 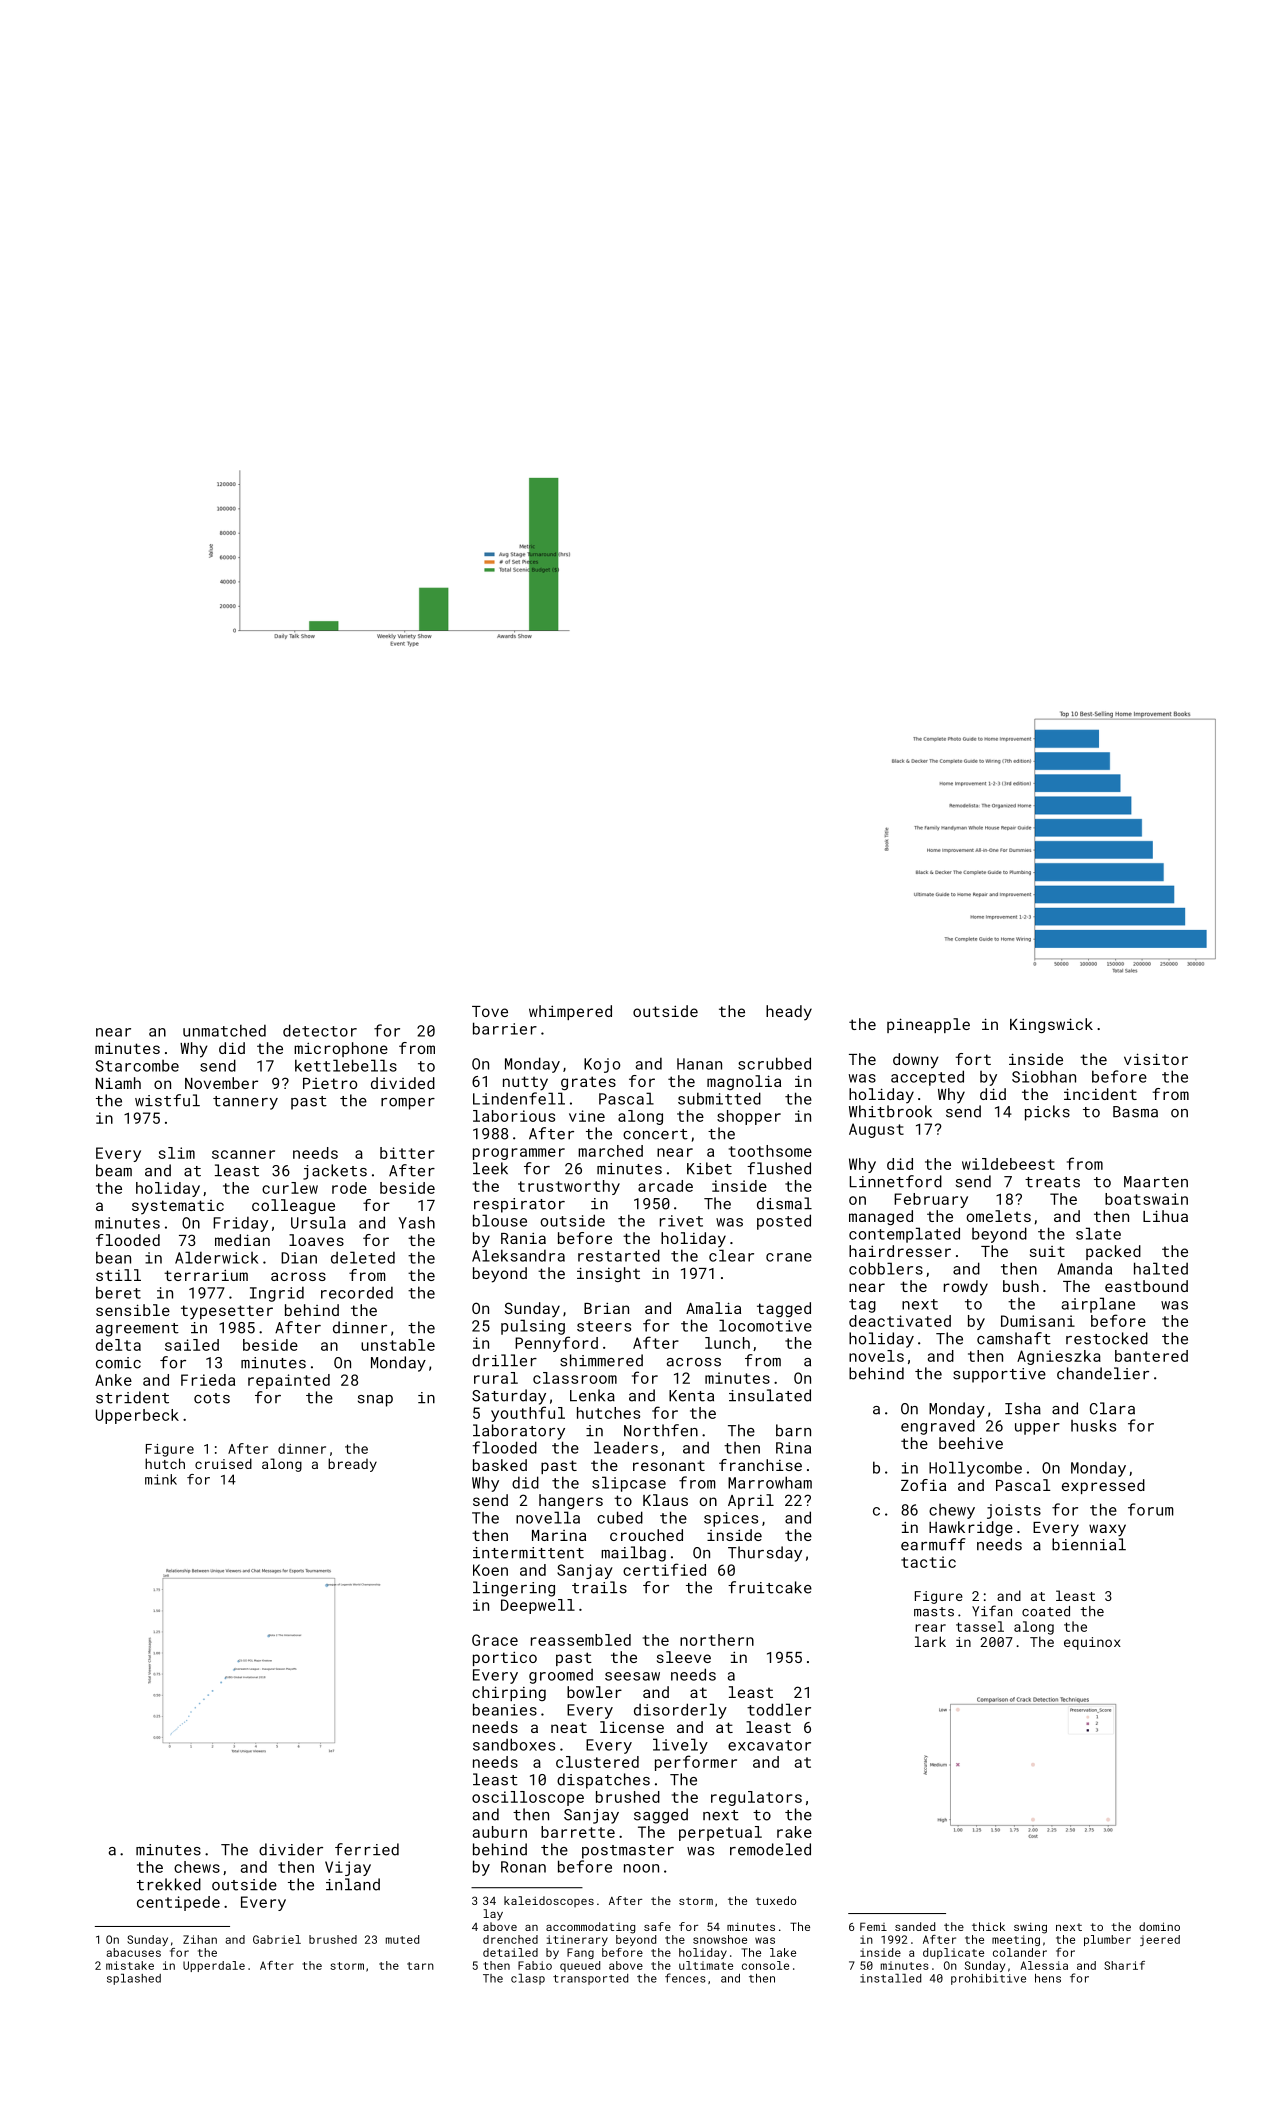 What do you see at coordinates (669, 1465) in the image?
I see `resonant` at bounding box center [669, 1465].
